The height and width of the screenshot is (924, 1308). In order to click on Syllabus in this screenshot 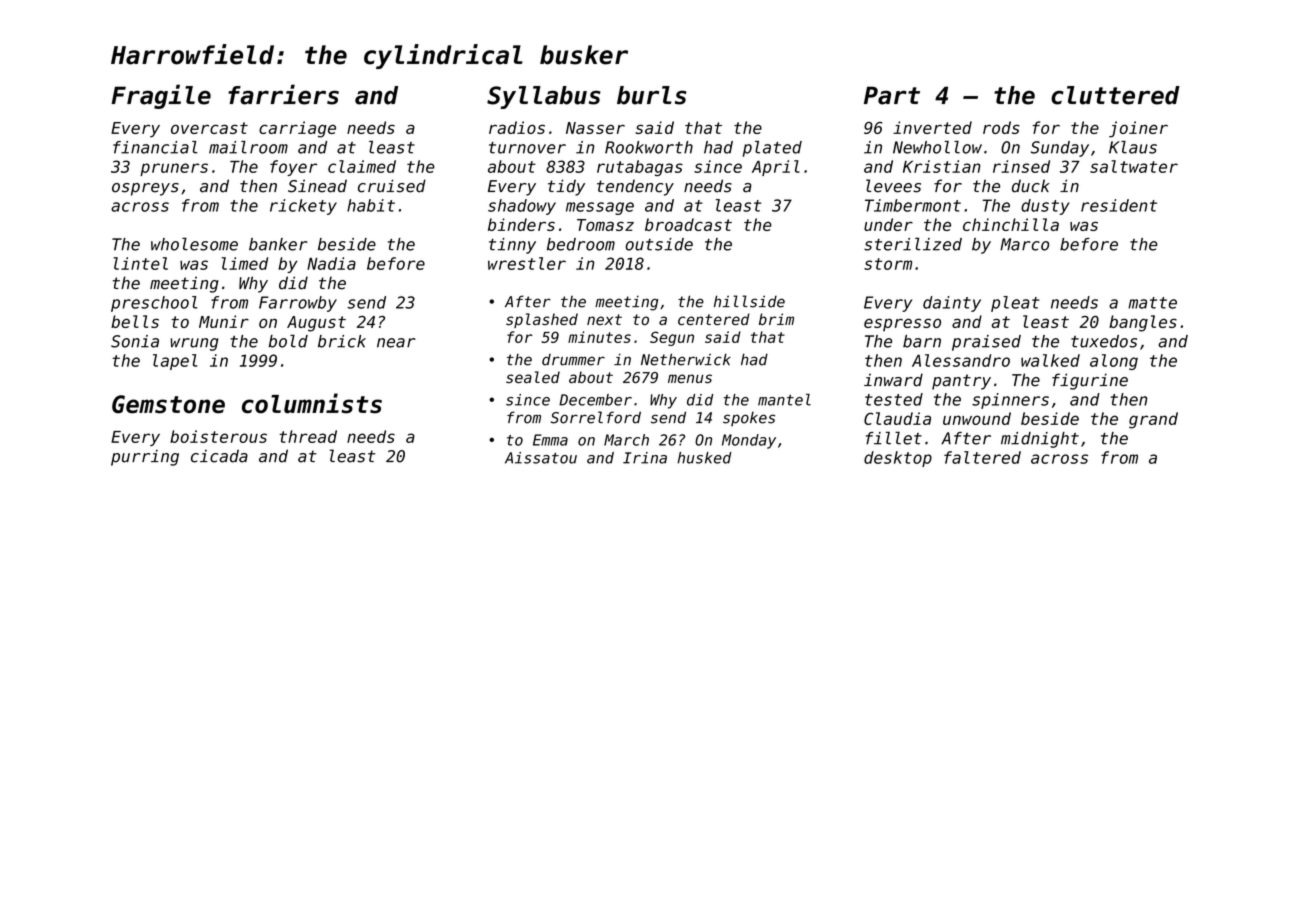, I will do `click(544, 97)`.
